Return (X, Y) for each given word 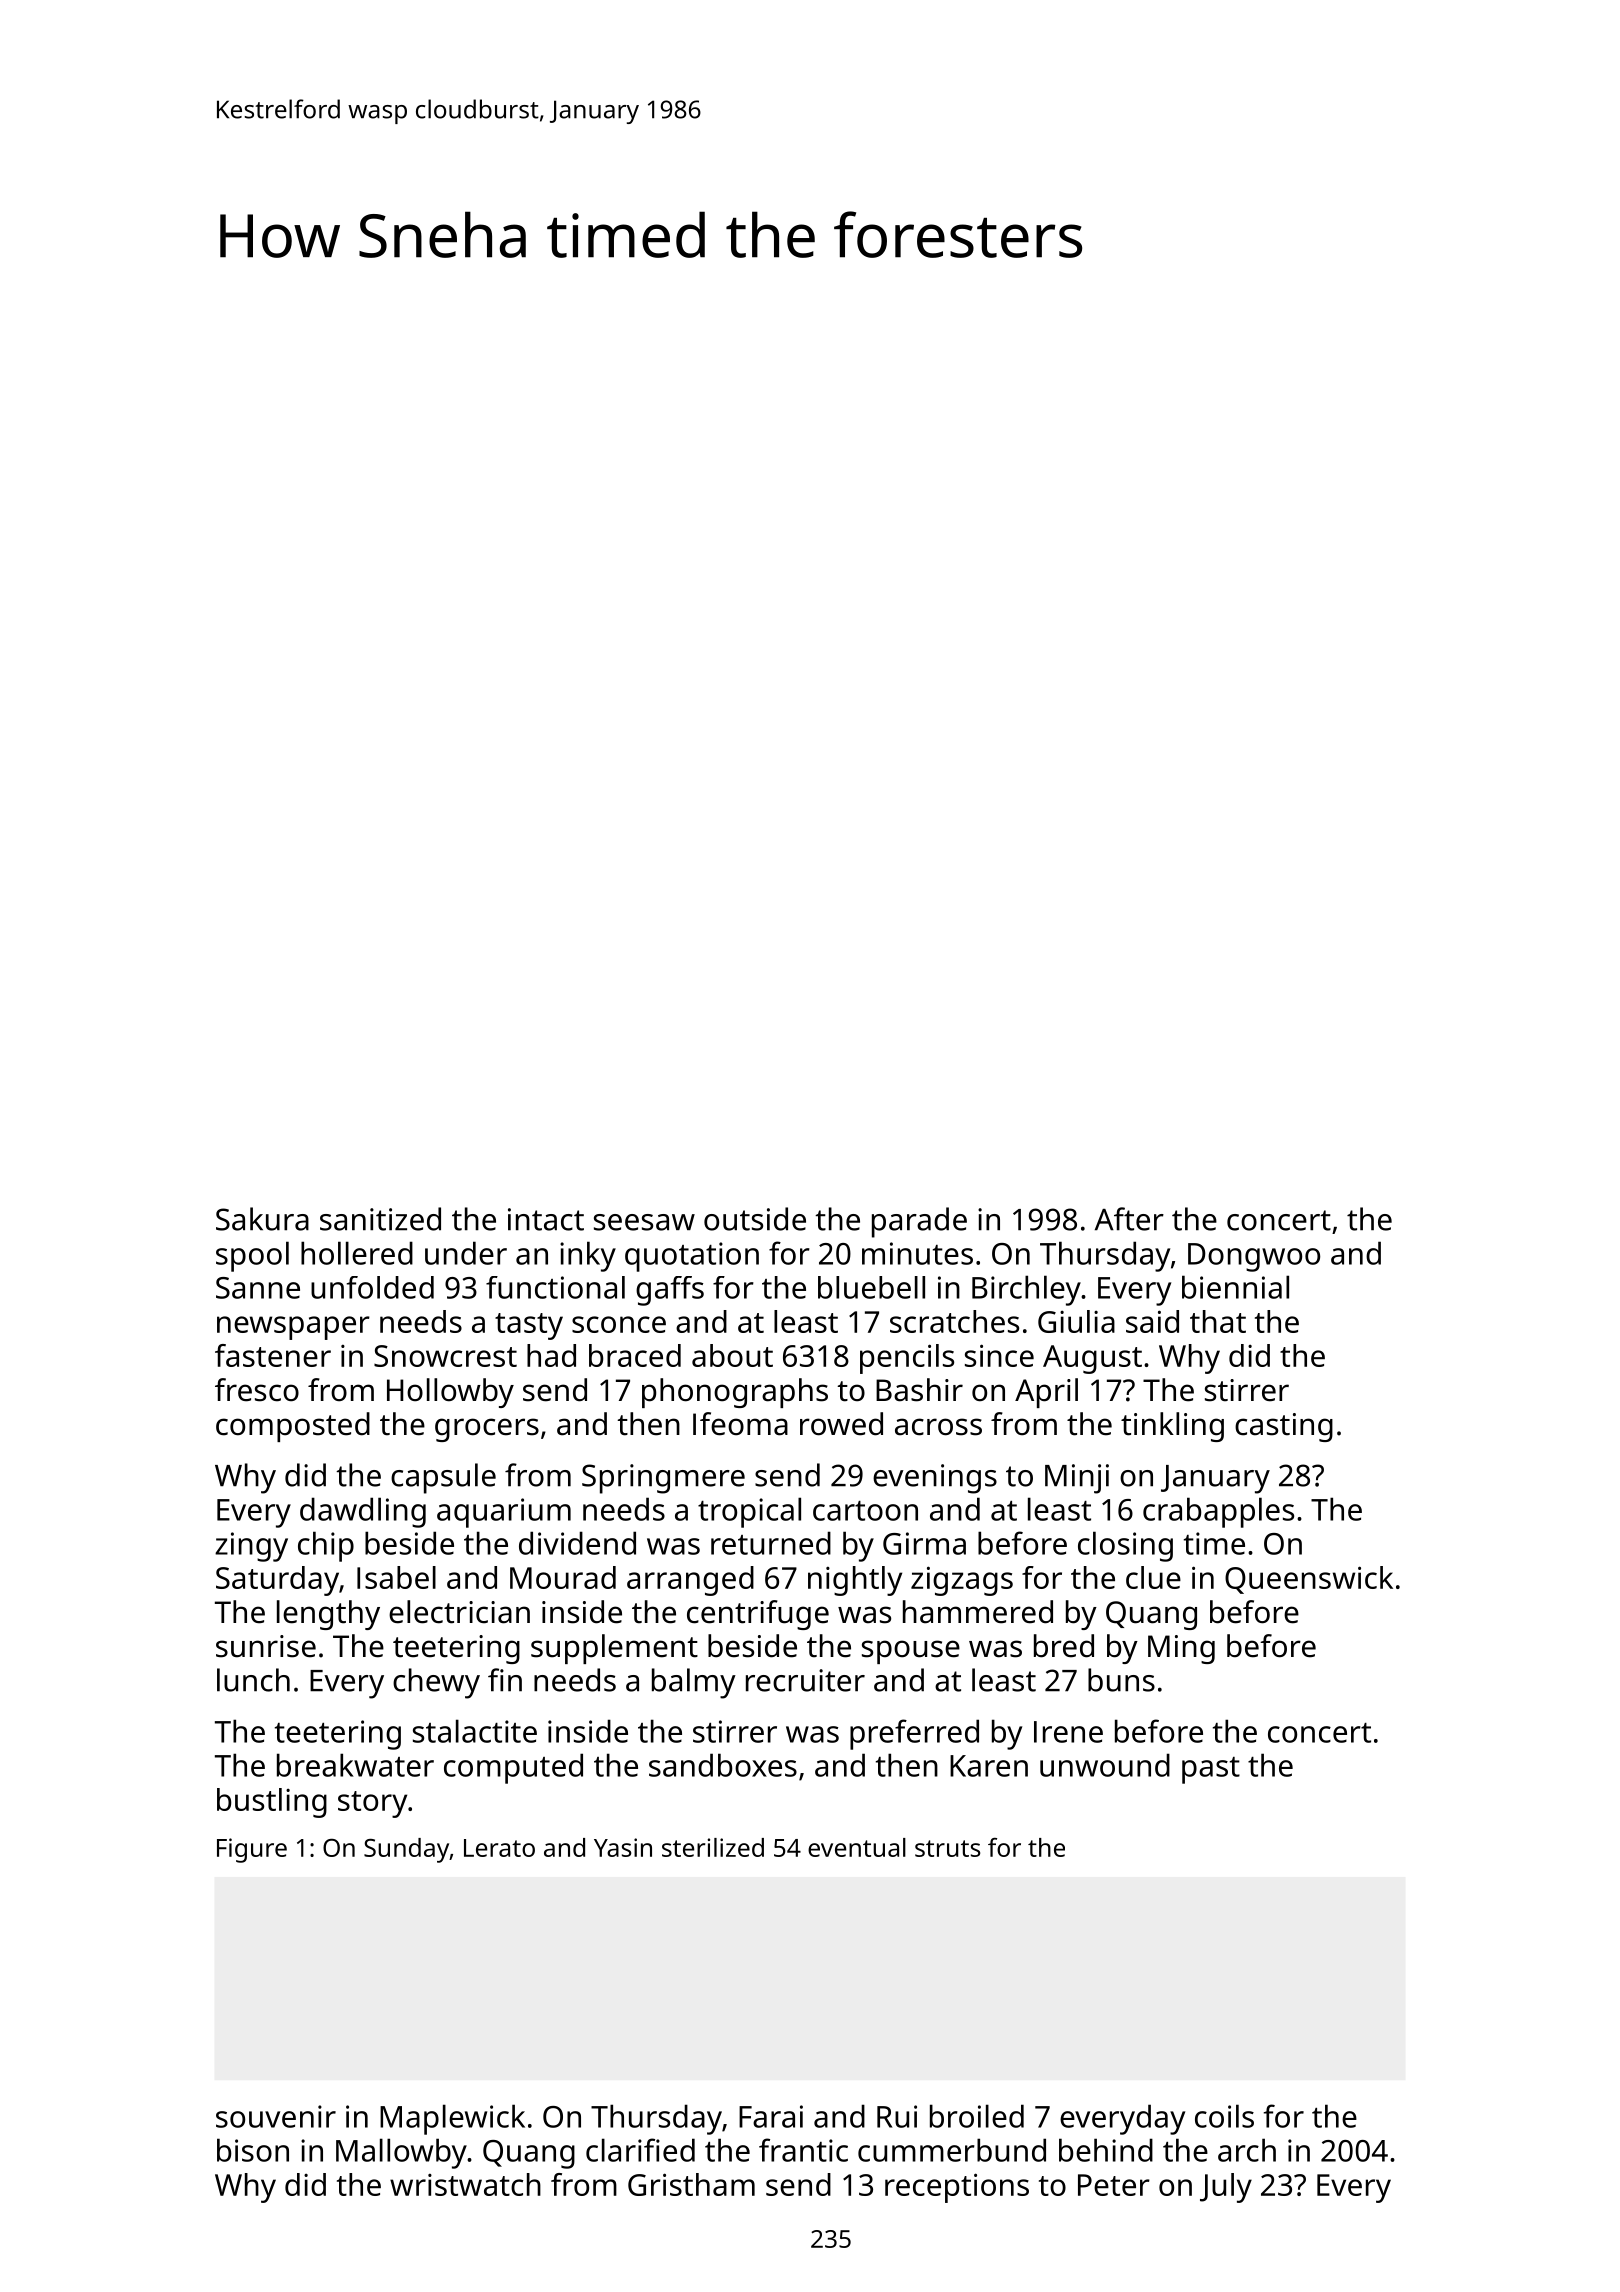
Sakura (262, 1219)
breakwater (355, 1765)
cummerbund (952, 2150)
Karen (989, 1766)
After (1129, 1219)
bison (253, 2150)
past (1211, 1770)
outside (755, 1219)
